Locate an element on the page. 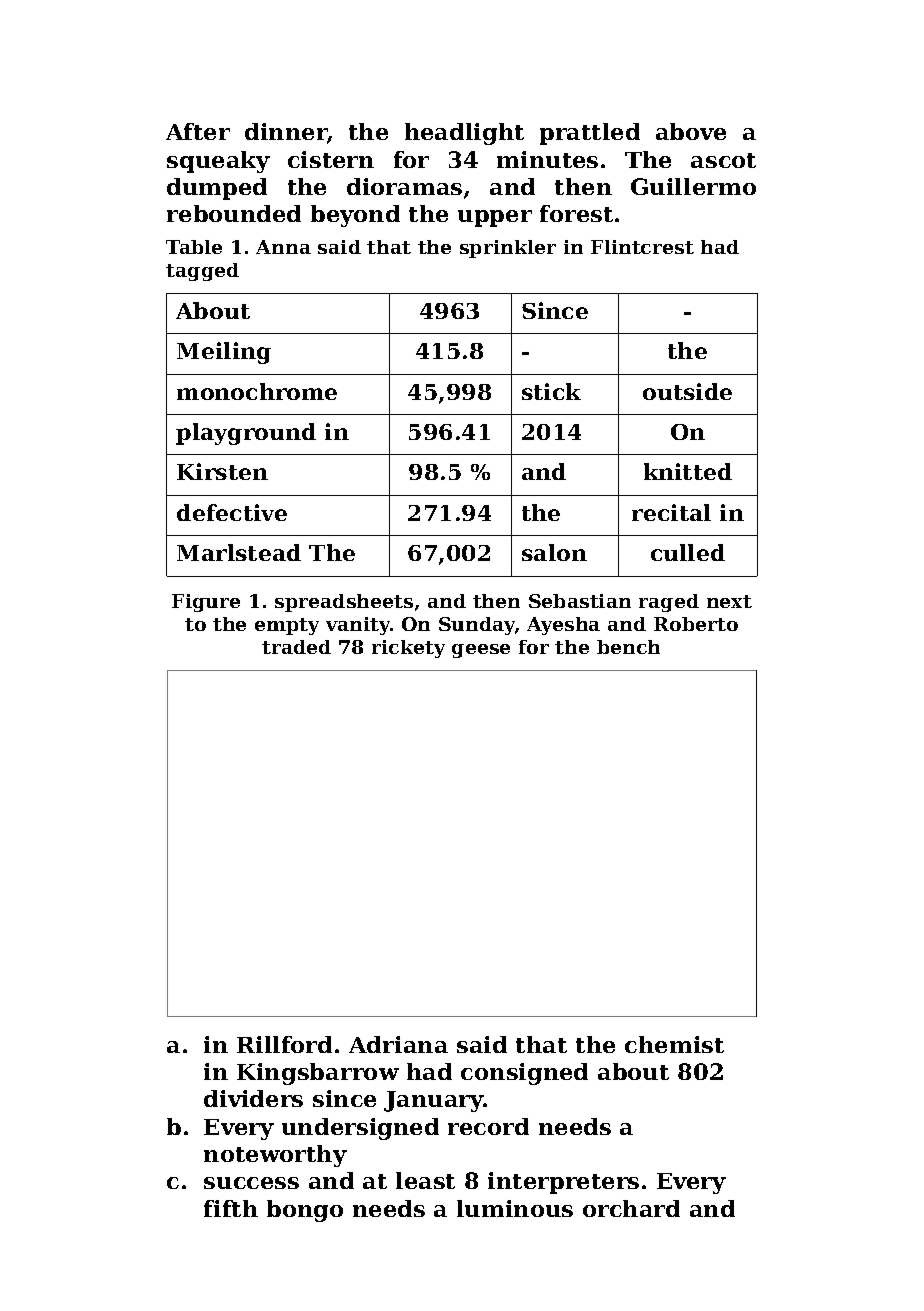 The image size is (924, 1311). ascot is located at coordinates (723, 160).
